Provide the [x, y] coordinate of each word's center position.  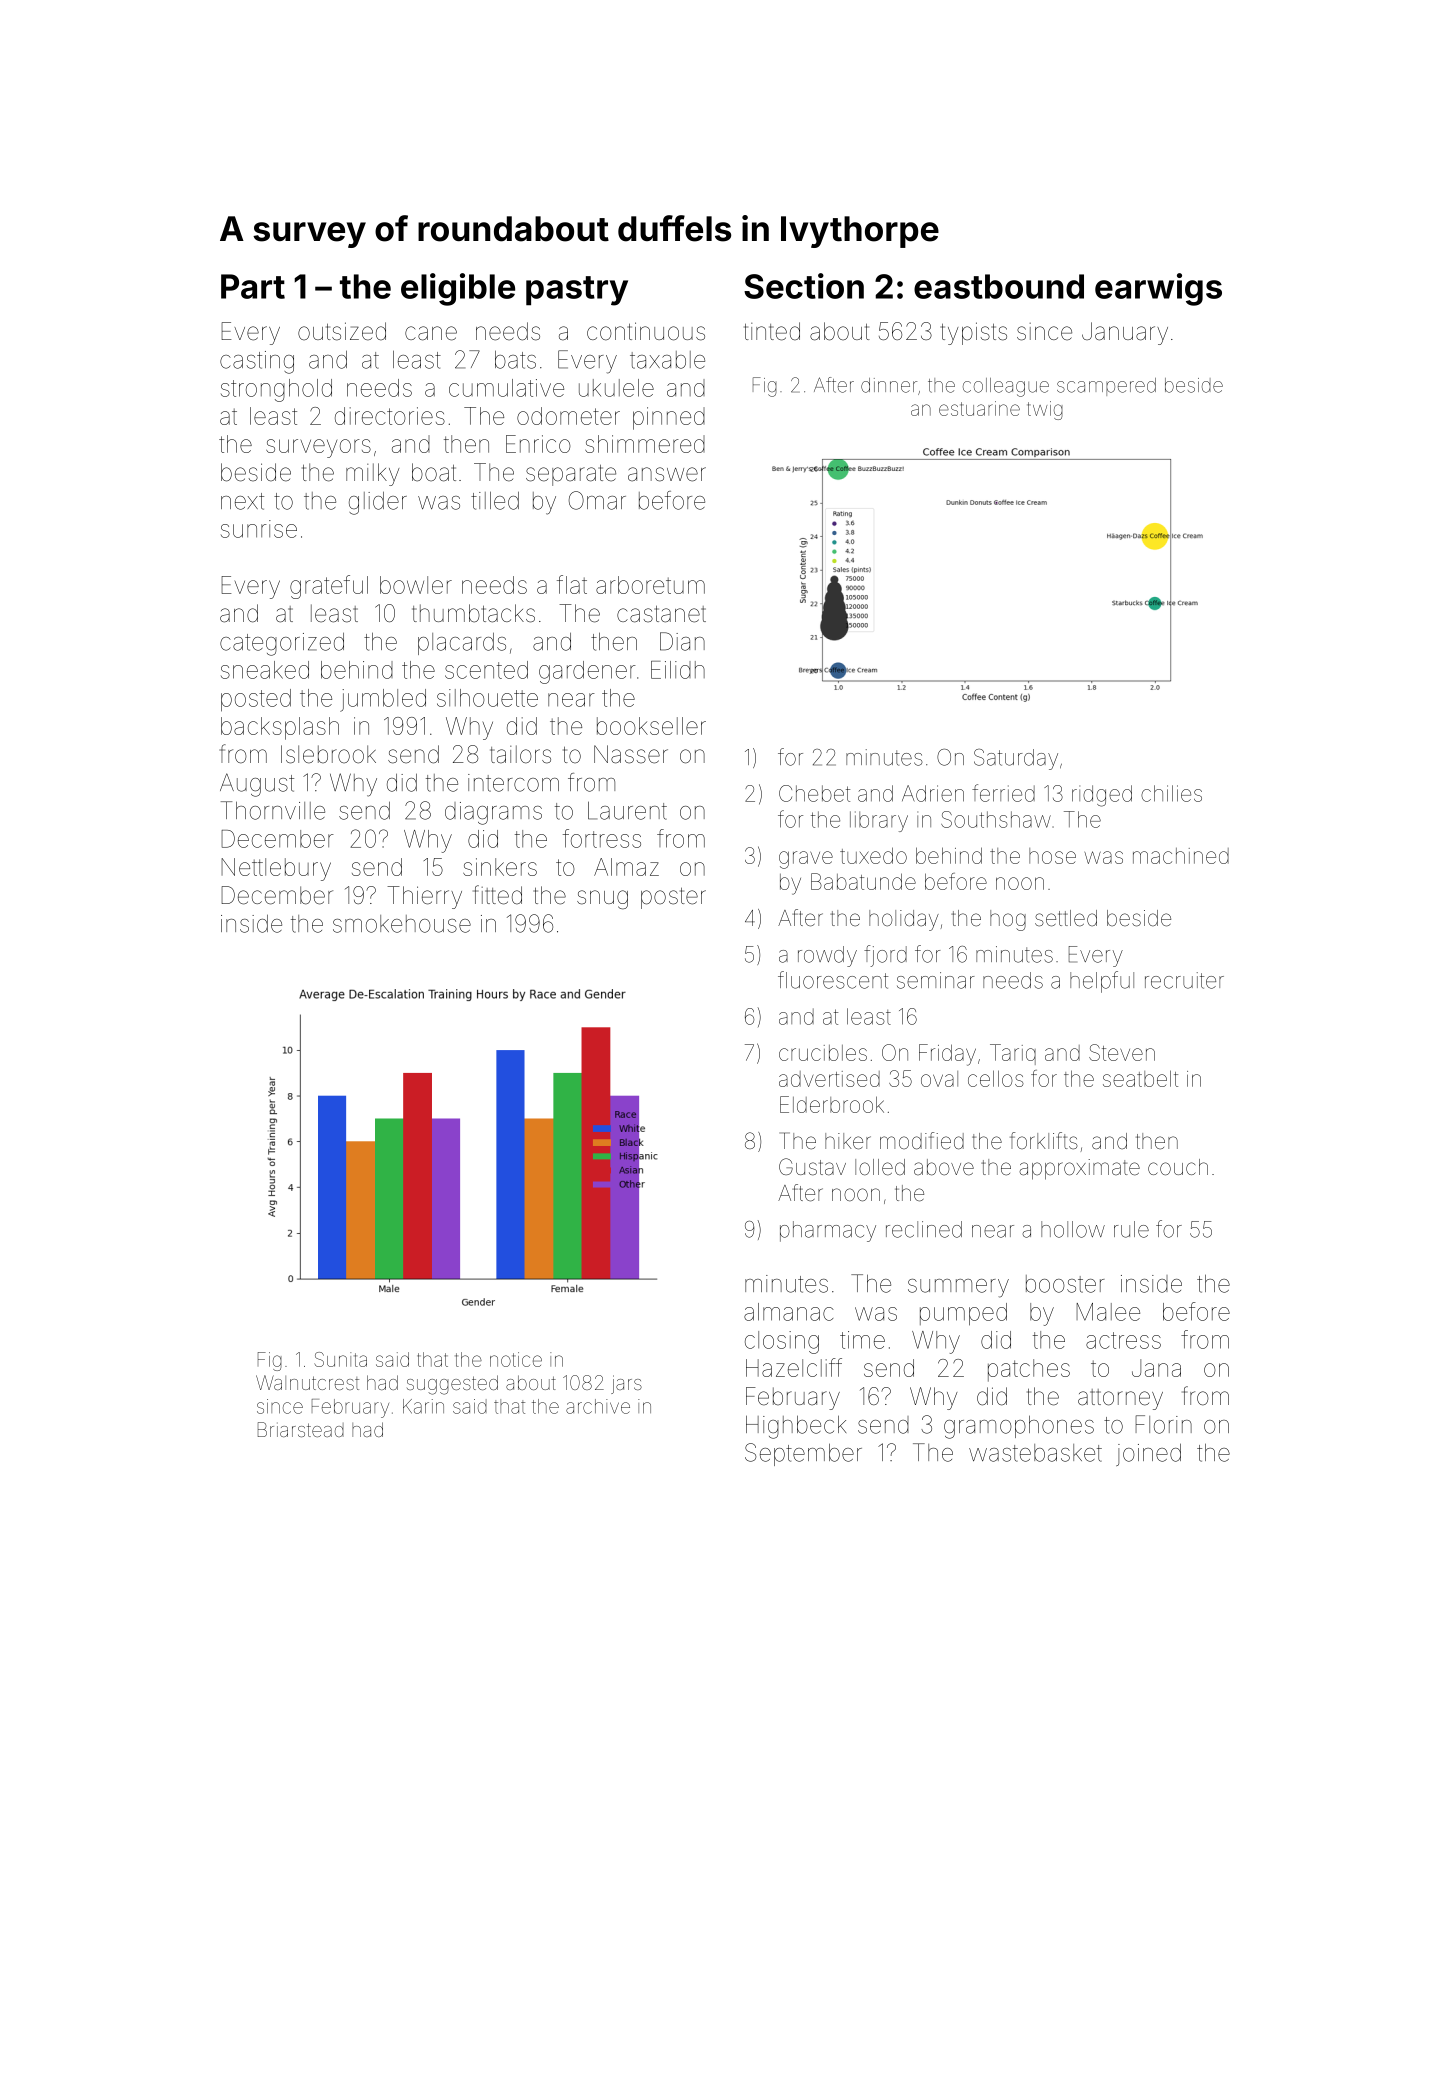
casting [257, 362]
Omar [597, 500]
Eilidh [678, 670]
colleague [1006, 387]
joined [1148, 1455]
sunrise [259, 529]
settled [1066, 918]
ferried [1003, 793]
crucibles [823, 1053]
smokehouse [402, 924]
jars [626, 1384]
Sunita [340, 1359]
